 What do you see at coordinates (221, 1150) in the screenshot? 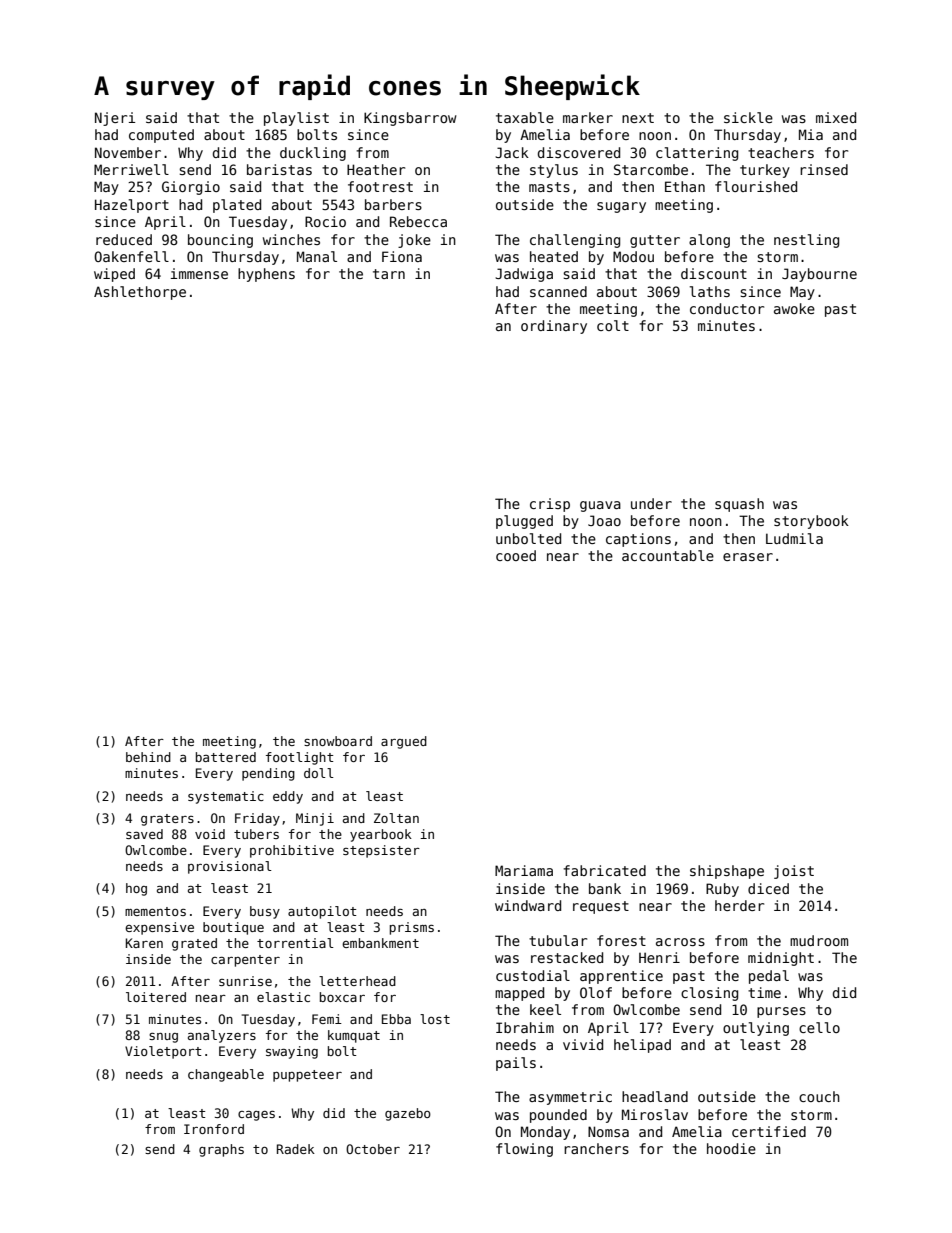
I see `graphs` at bounding box center [221, 1150].
